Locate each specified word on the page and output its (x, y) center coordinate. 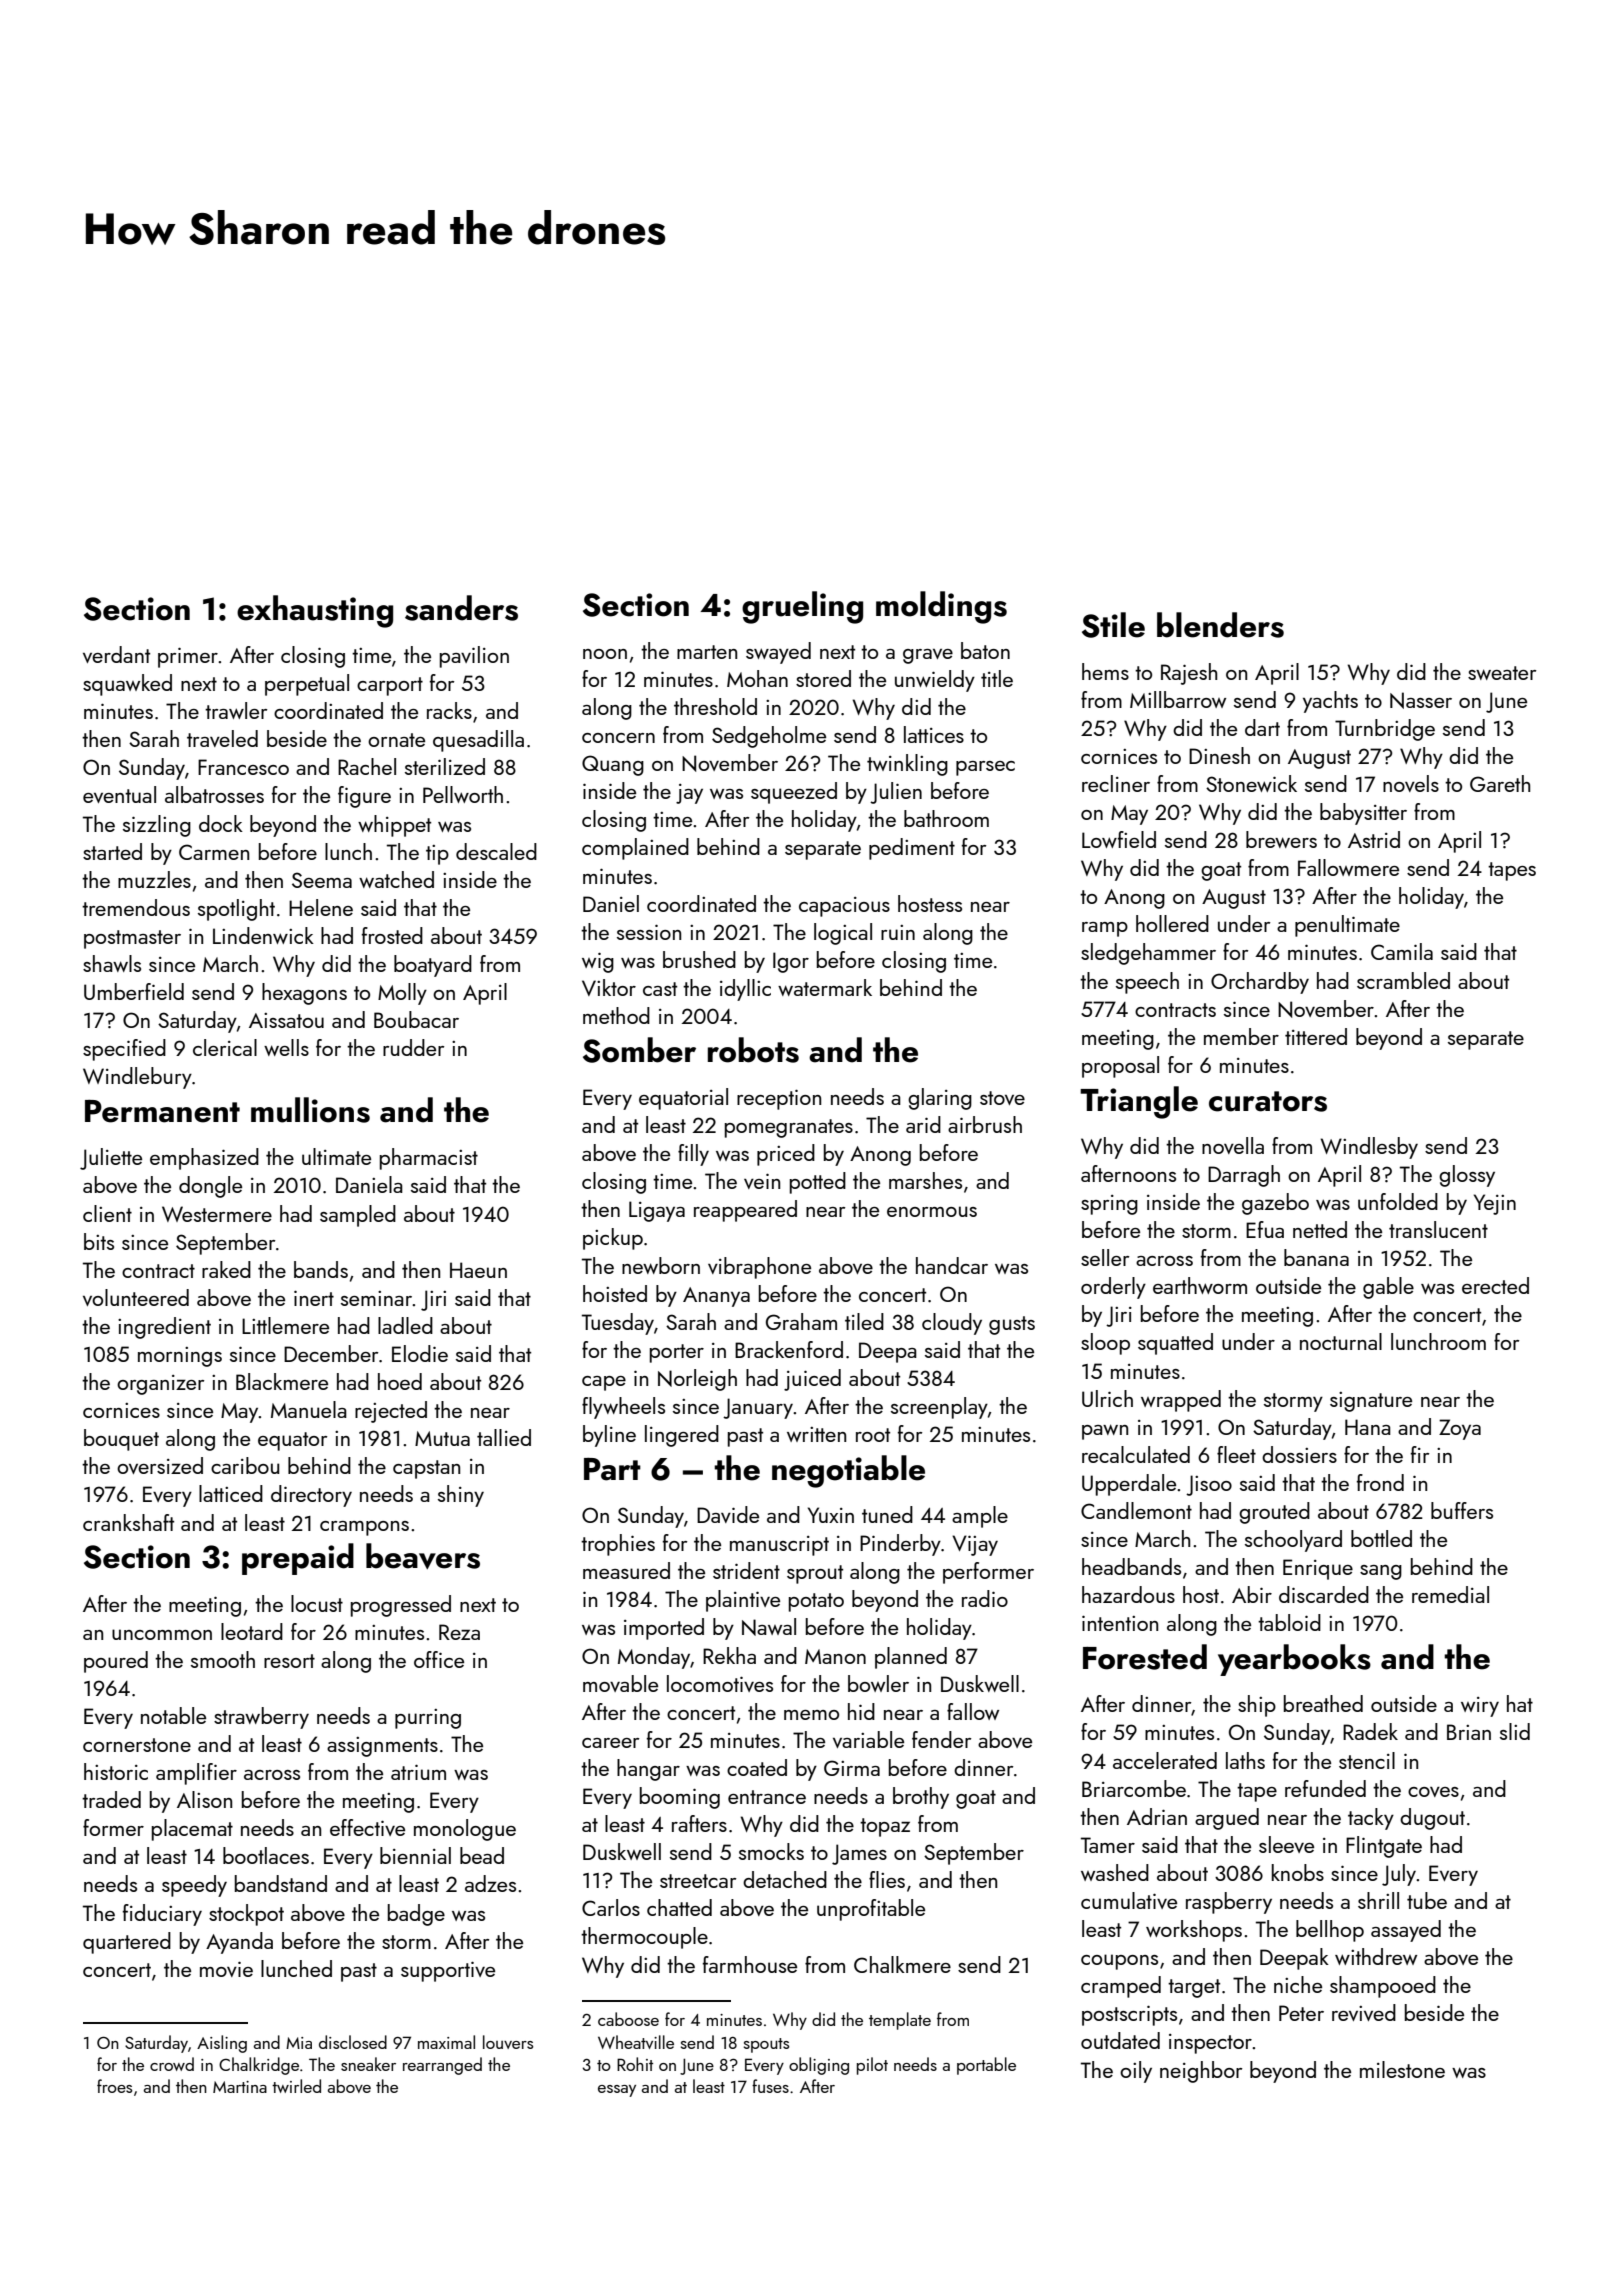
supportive (448, 1971)
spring (1109, 1205)
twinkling (907, 765)
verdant (116, 654)
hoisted (615, 1293)
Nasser (1421, 700)
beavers (423, 1556)
